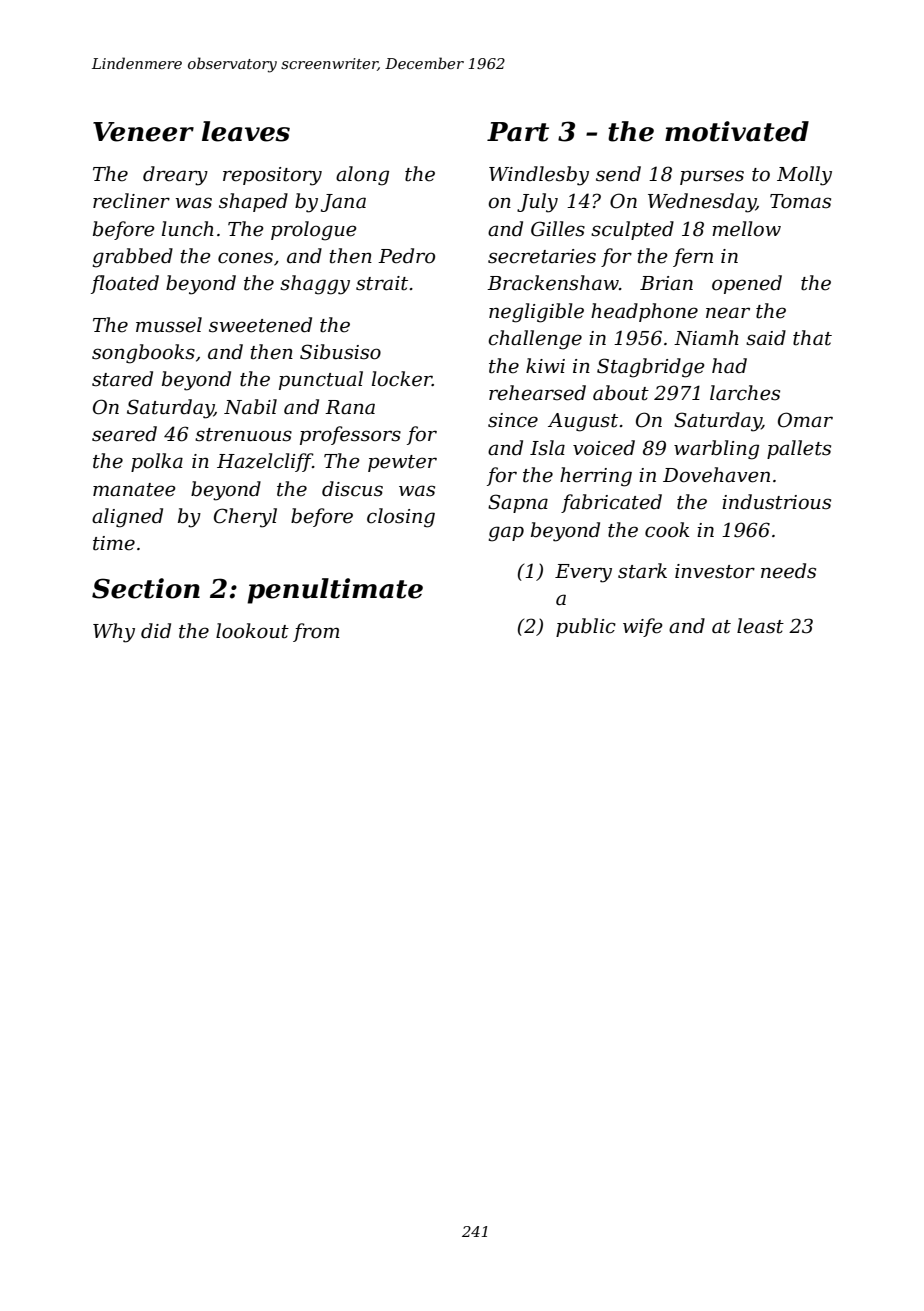 Image resolution: width=924 pixels, height=1311 pixels. I want to click on pewter, so click(402, 463).
